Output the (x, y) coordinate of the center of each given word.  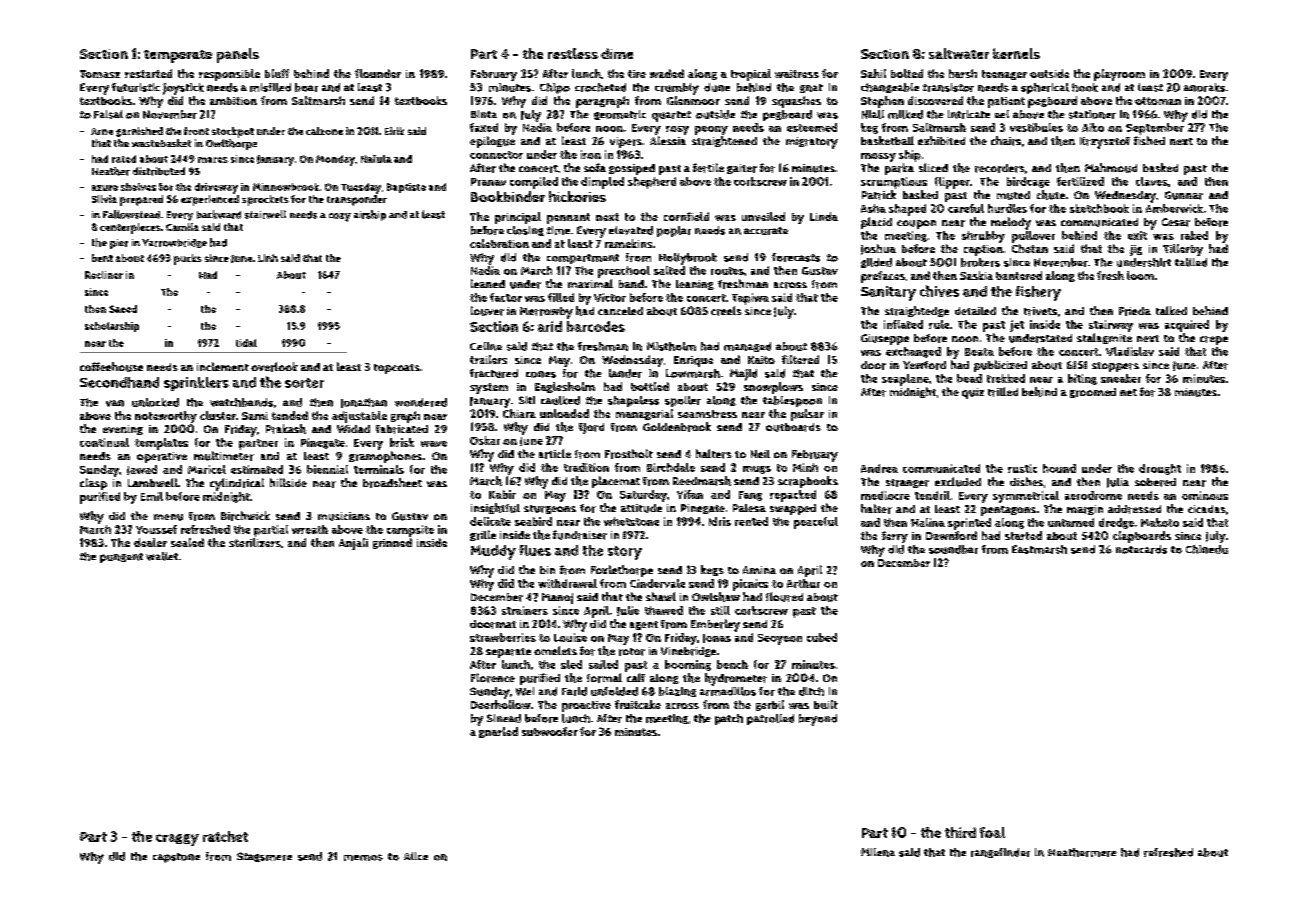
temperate (178, 56)
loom (1140, 275)
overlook (274, 367)
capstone (176, 858)
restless (573, 53)
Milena (878, 852)
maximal (590, 283)
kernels (1016, 53)
